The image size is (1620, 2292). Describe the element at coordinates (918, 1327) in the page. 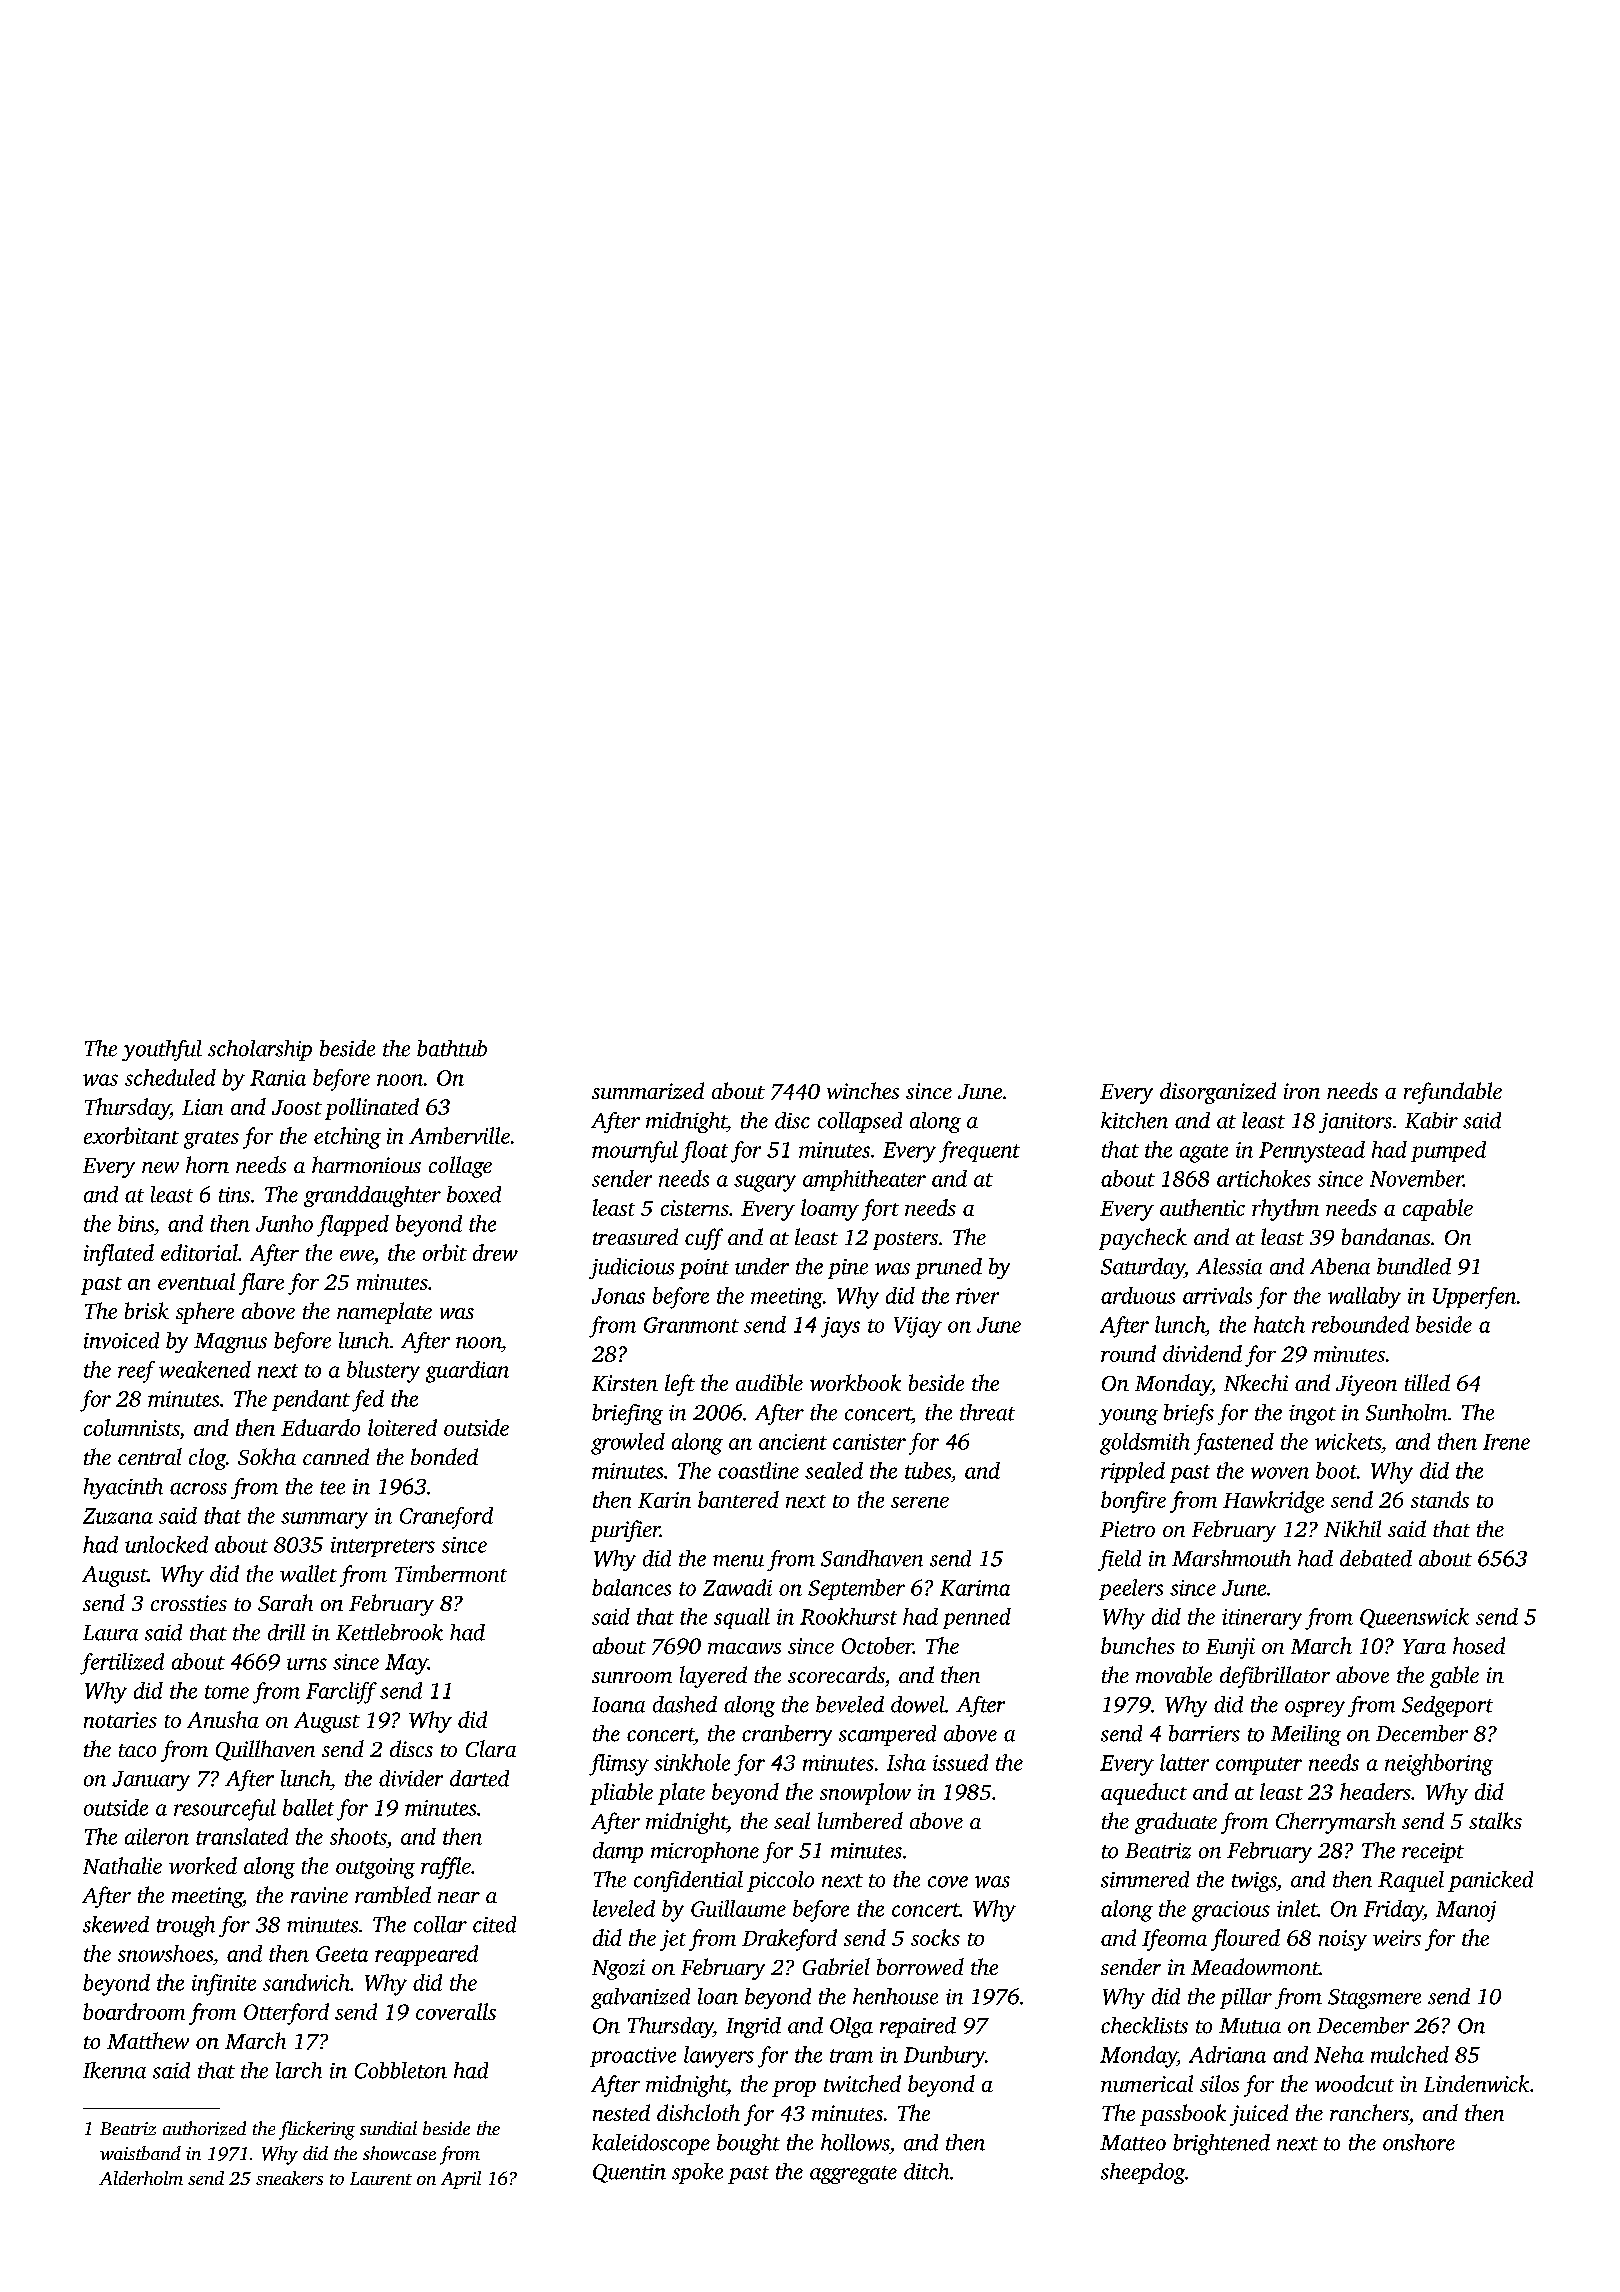

I see `Vijay` at that location.
